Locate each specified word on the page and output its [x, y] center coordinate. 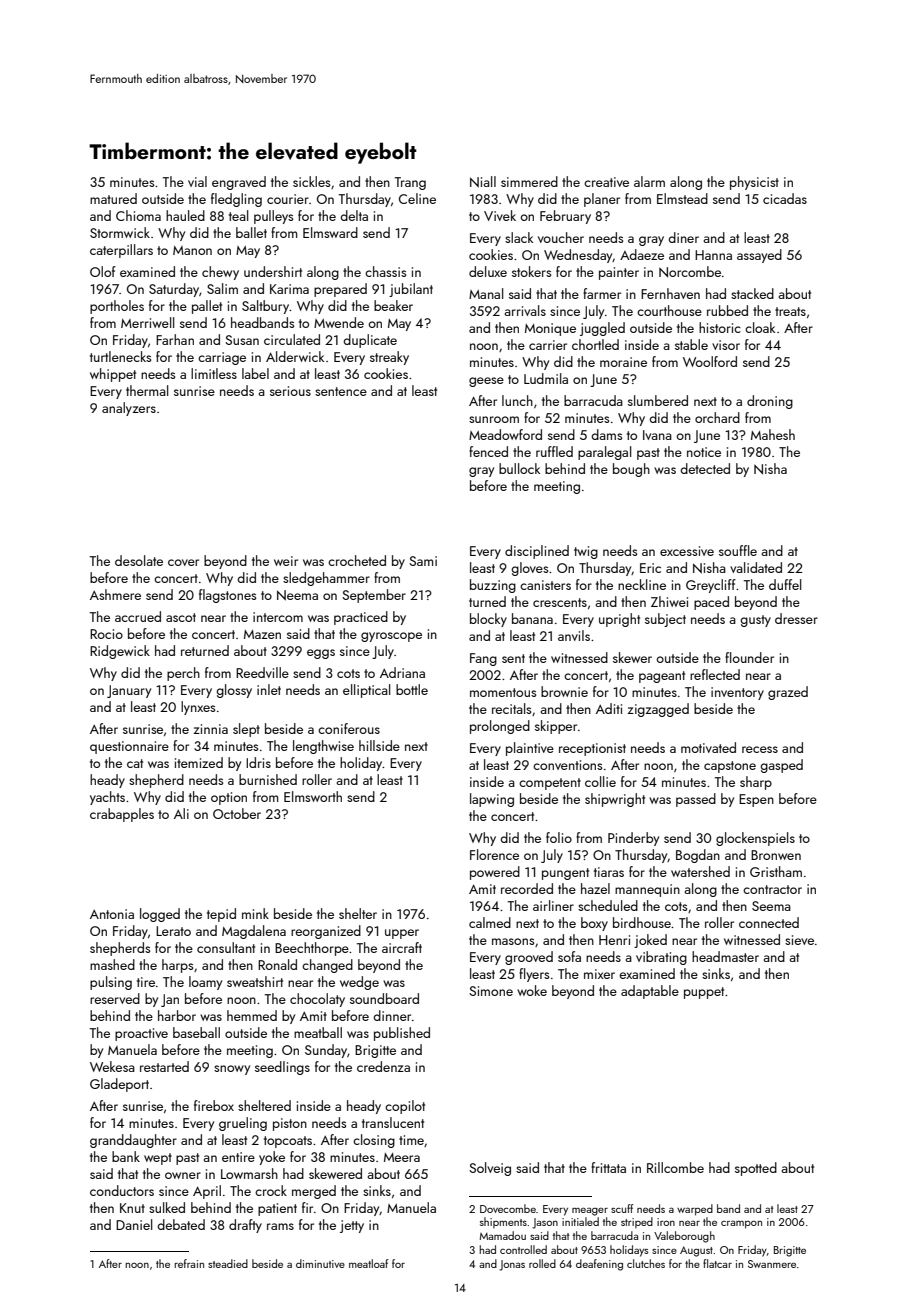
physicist [754, 183]
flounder [749, 657]
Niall [483, 182]
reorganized [326, 932]
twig [586, 552]
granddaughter [133, 1141]
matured [113, 198]
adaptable [650, 992]
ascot [181, 617]
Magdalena [254, 932]
